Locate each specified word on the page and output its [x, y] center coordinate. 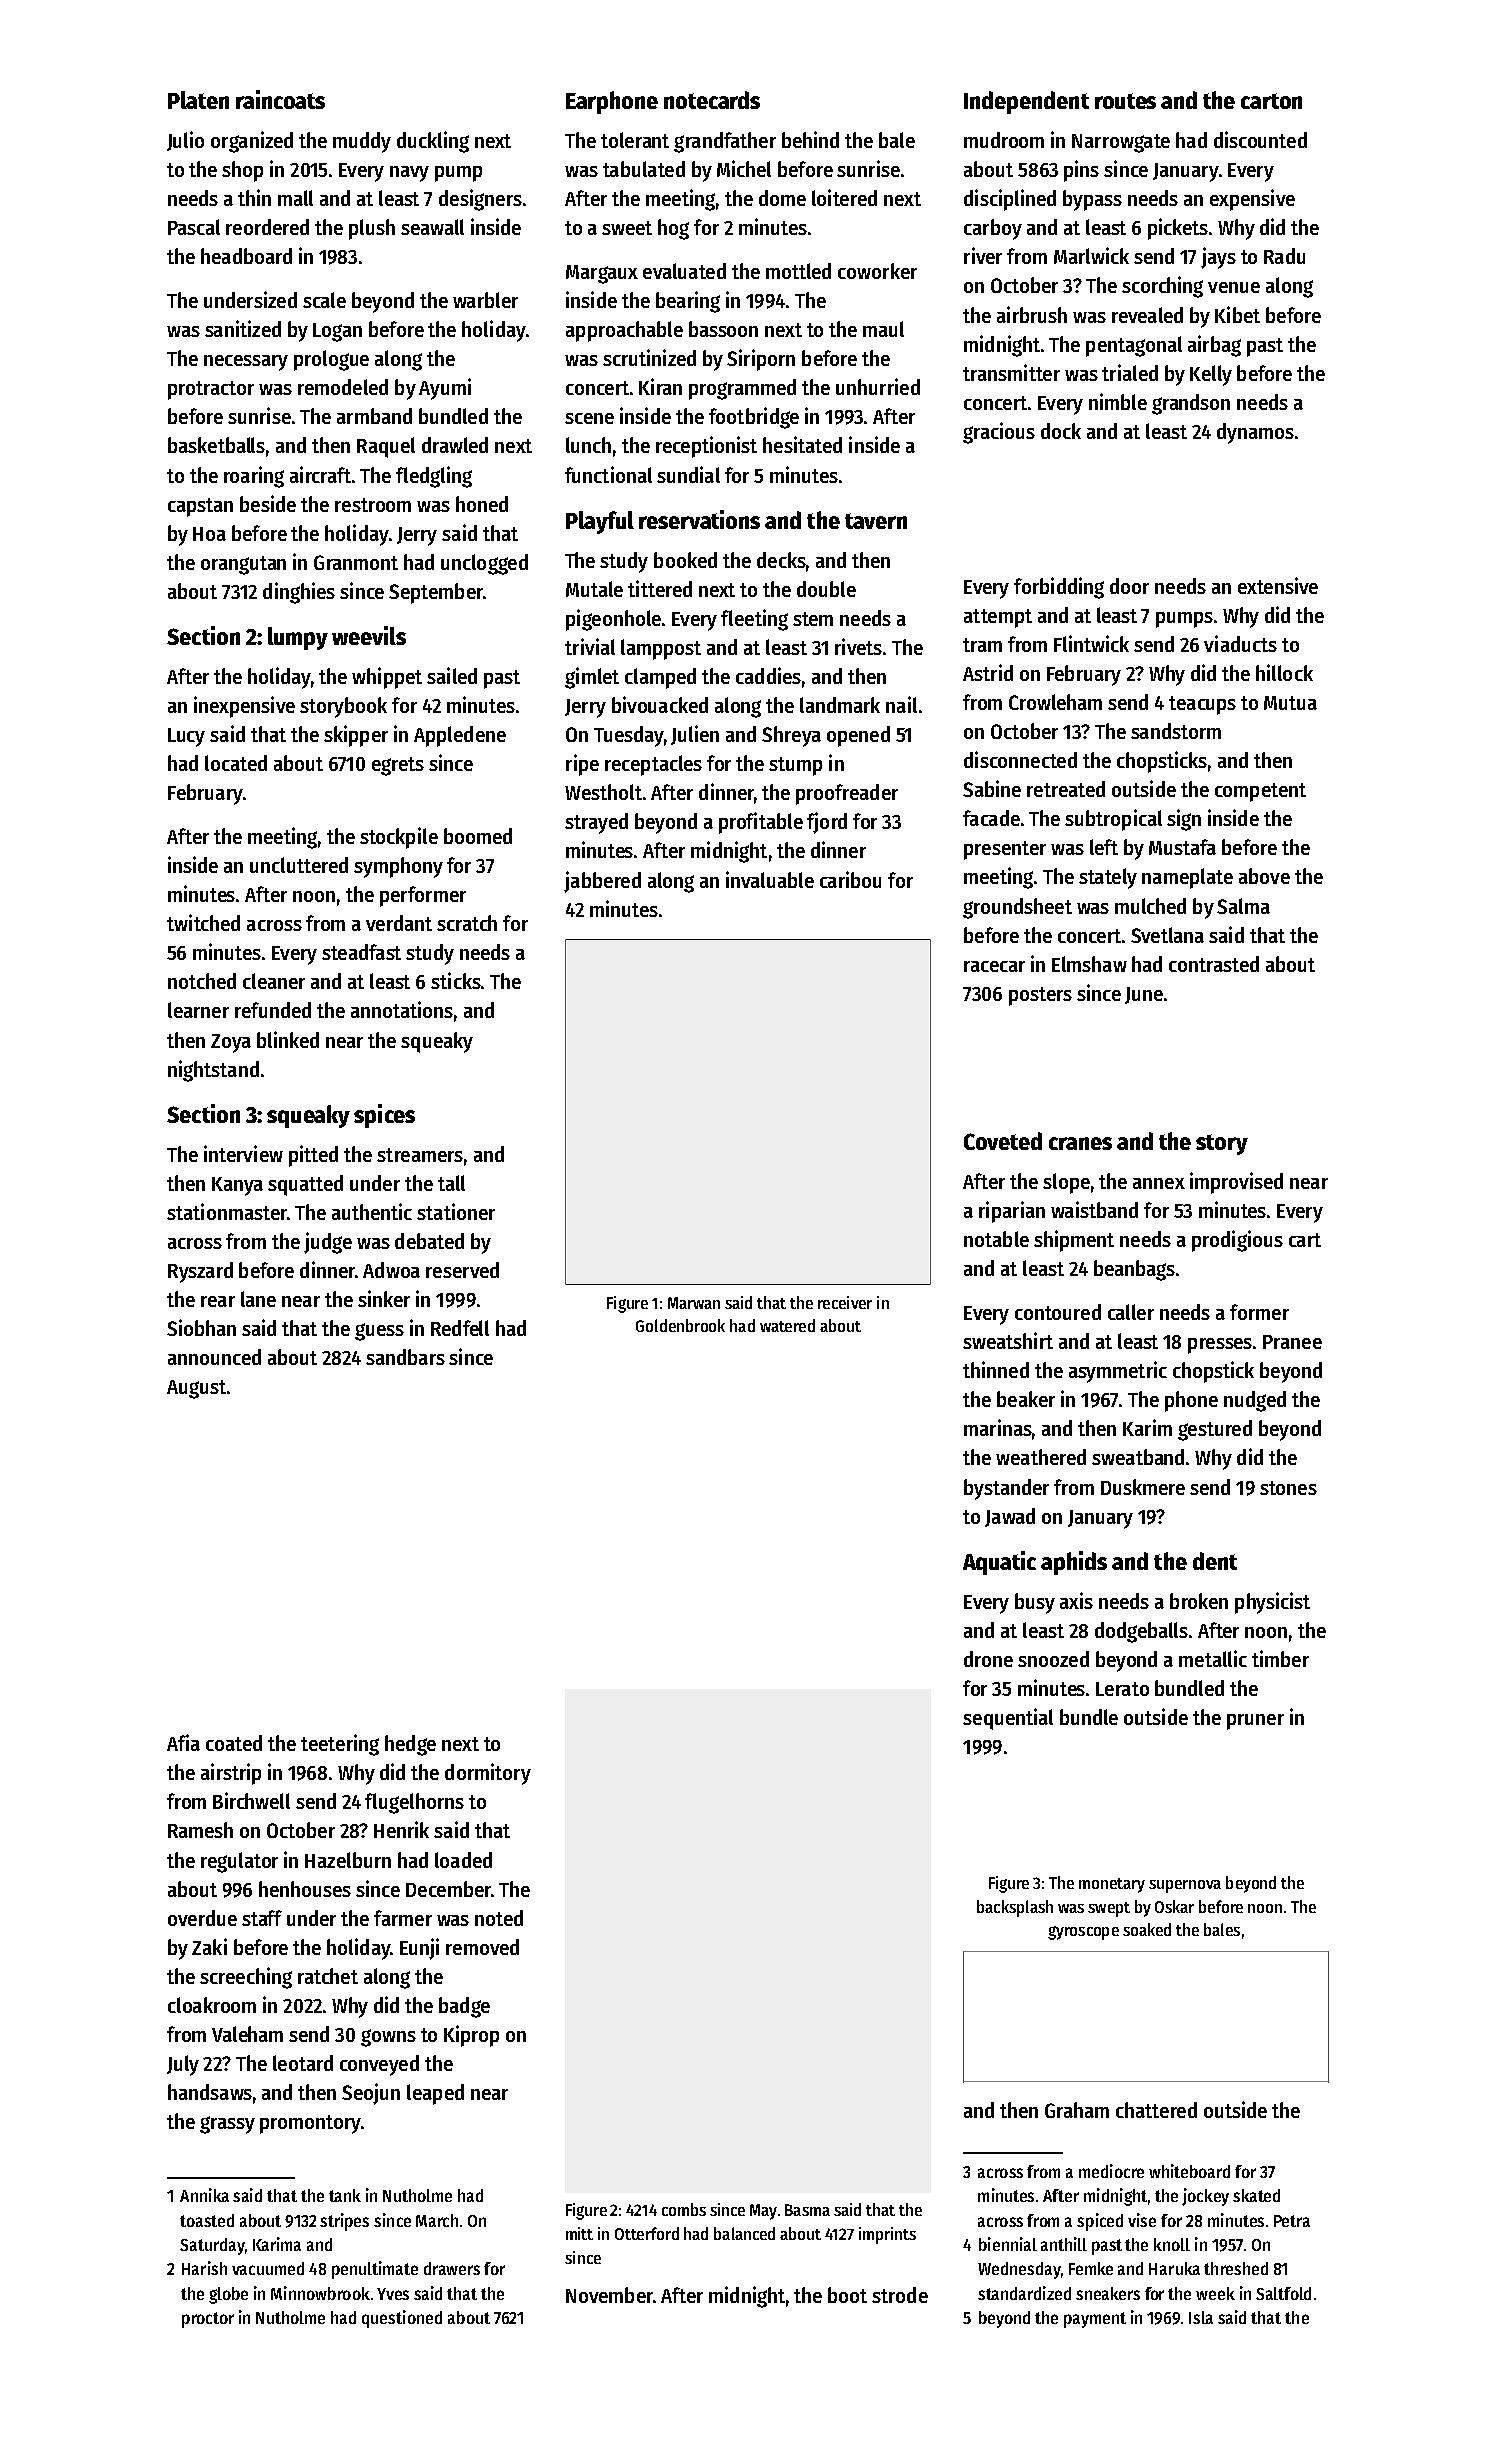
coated [234, 1743]
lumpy [298, 638]
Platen [198, 100]
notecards [712, 100]
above [1264, 876]
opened [858, 736]
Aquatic [999, 1563]
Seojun [371, 2094]
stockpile [399, 838]
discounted [1260, 139]
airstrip [231, 1774]
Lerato [1122, 1689]
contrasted [1214, 964]
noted [499, 1918]
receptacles [653, 765]
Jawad [1010, 1517]
